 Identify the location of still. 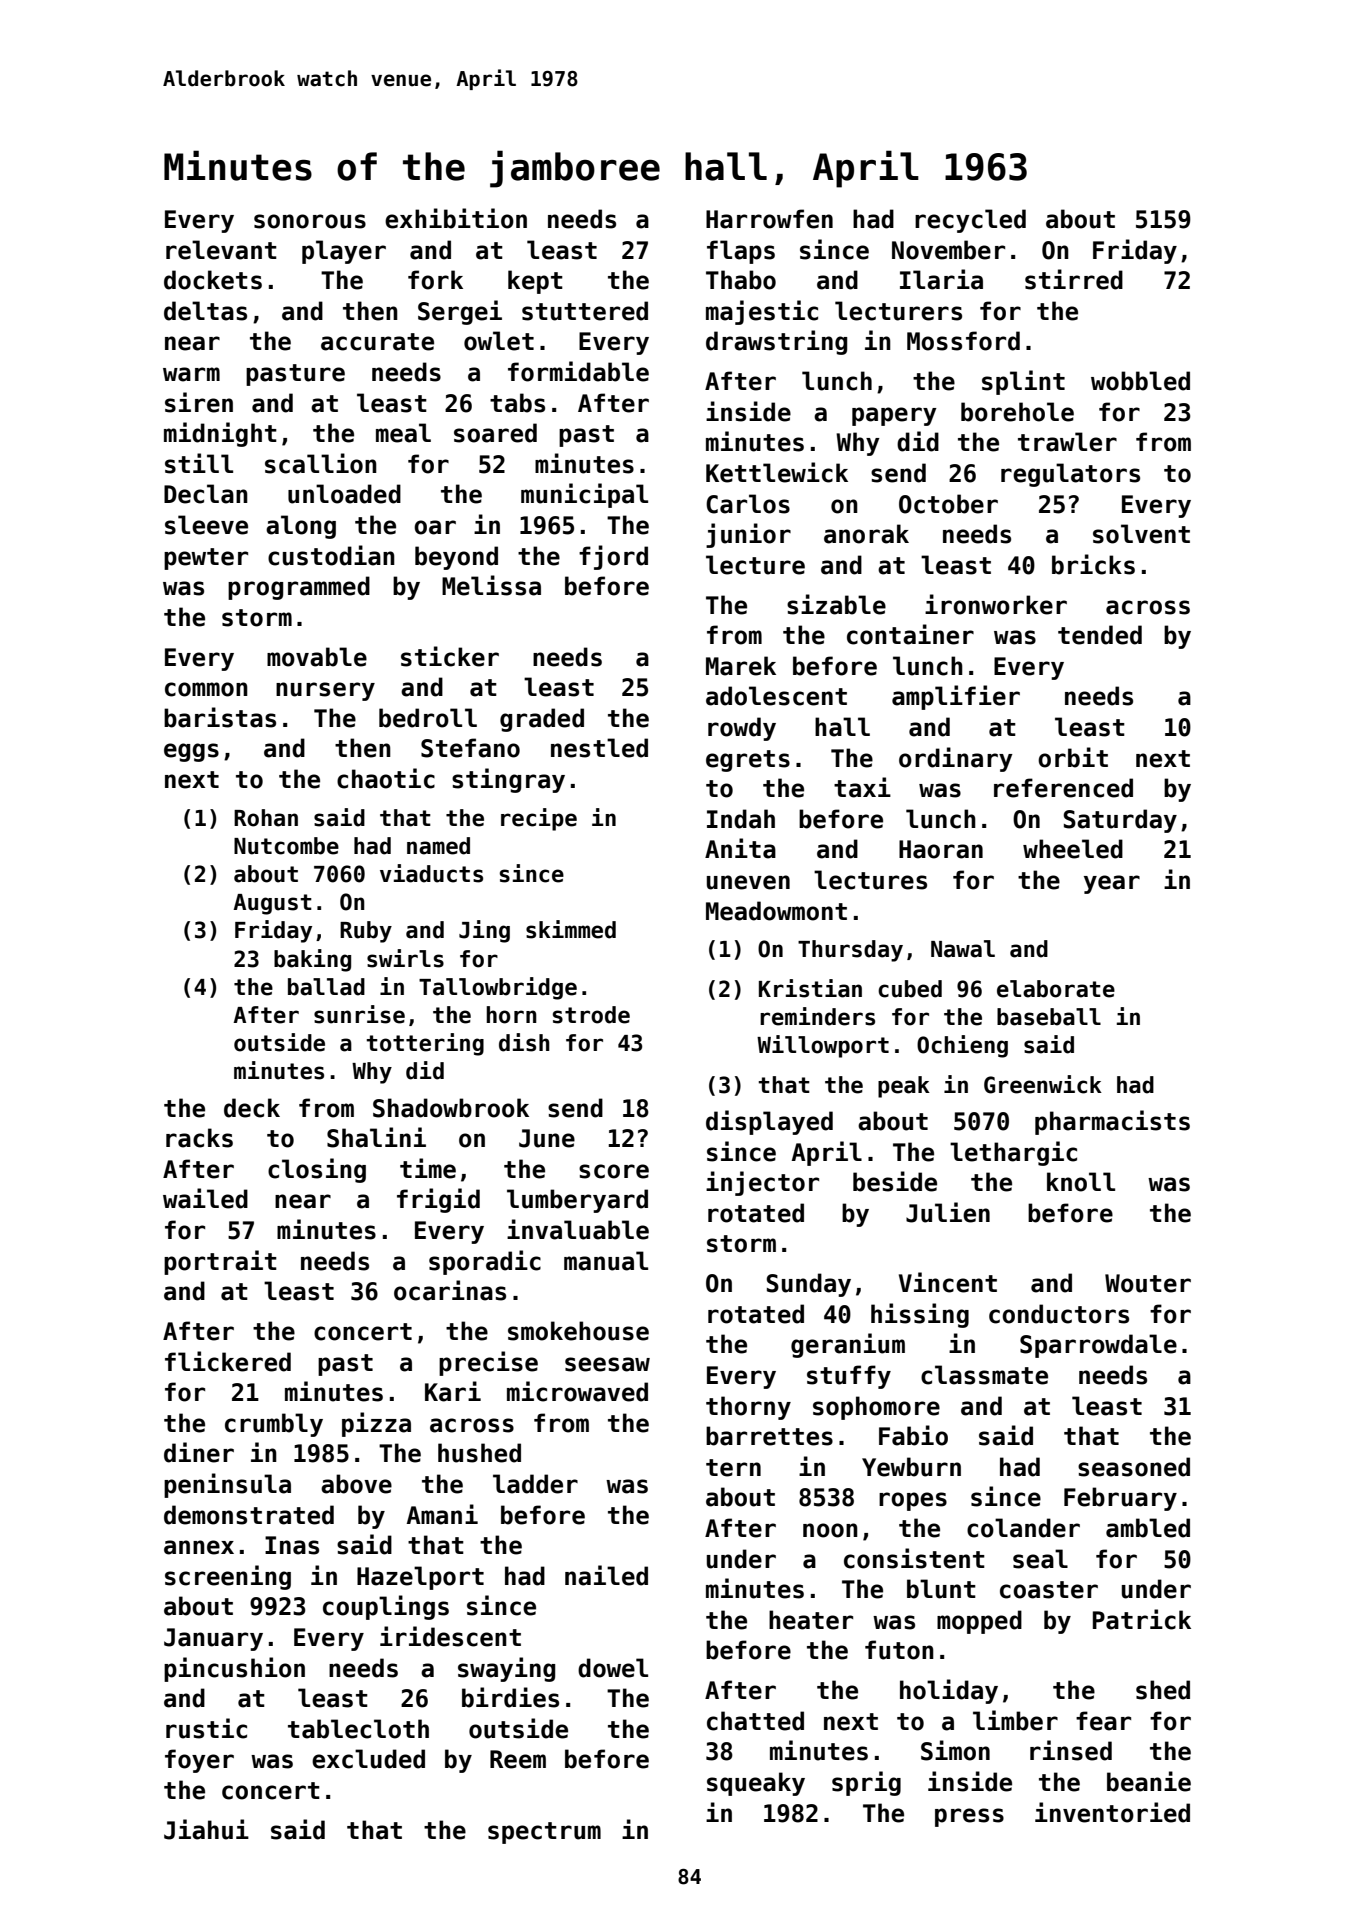
(199, 463).
